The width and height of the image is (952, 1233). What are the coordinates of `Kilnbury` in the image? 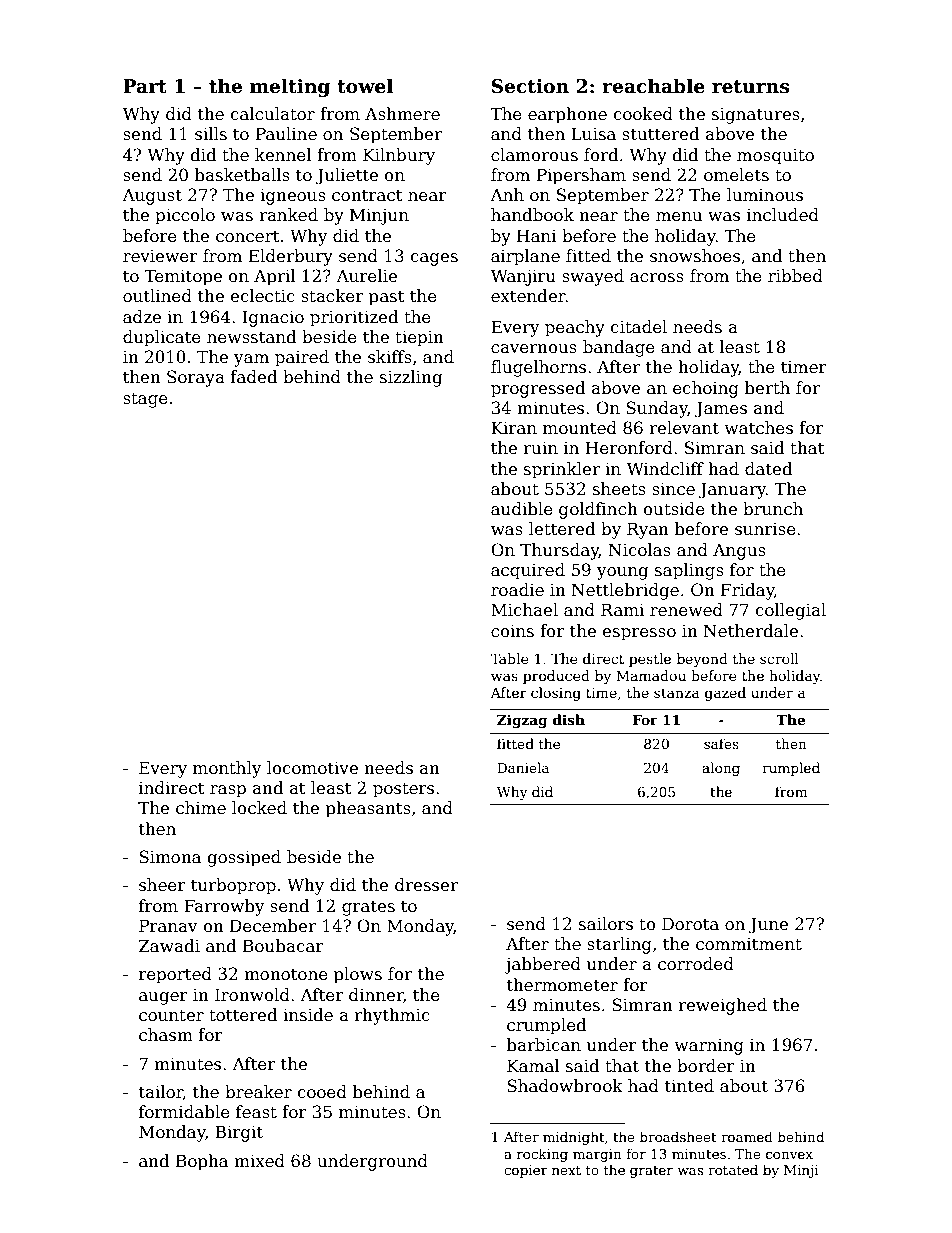 It's located at (399, 156).
